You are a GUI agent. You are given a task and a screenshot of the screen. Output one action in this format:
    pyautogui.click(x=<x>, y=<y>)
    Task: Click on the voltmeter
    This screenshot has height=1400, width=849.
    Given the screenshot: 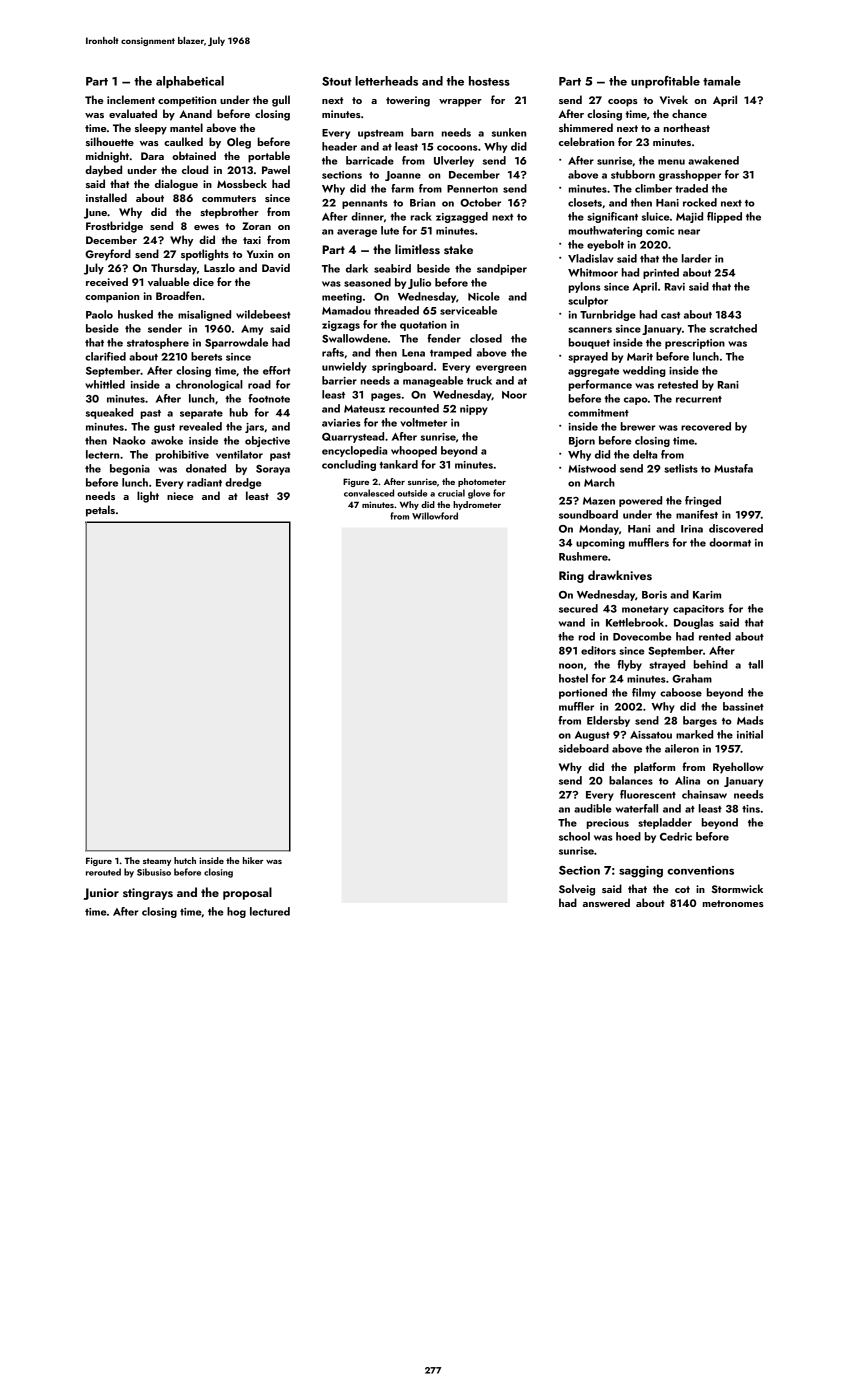 What is the action you would take?
    pyautogui.click(x=423, y=422)
